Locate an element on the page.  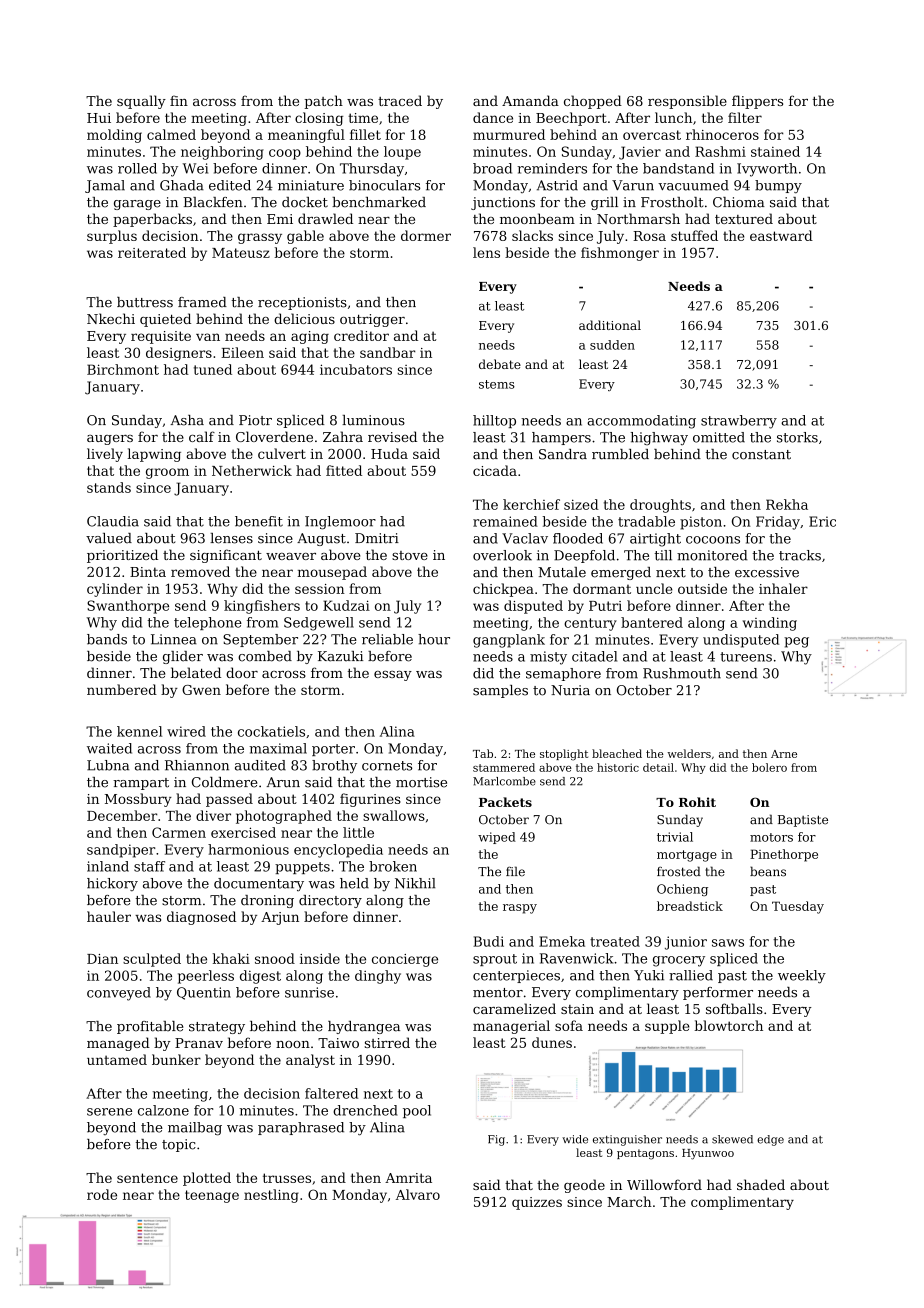
fin is located at coordinates (179, 100).
